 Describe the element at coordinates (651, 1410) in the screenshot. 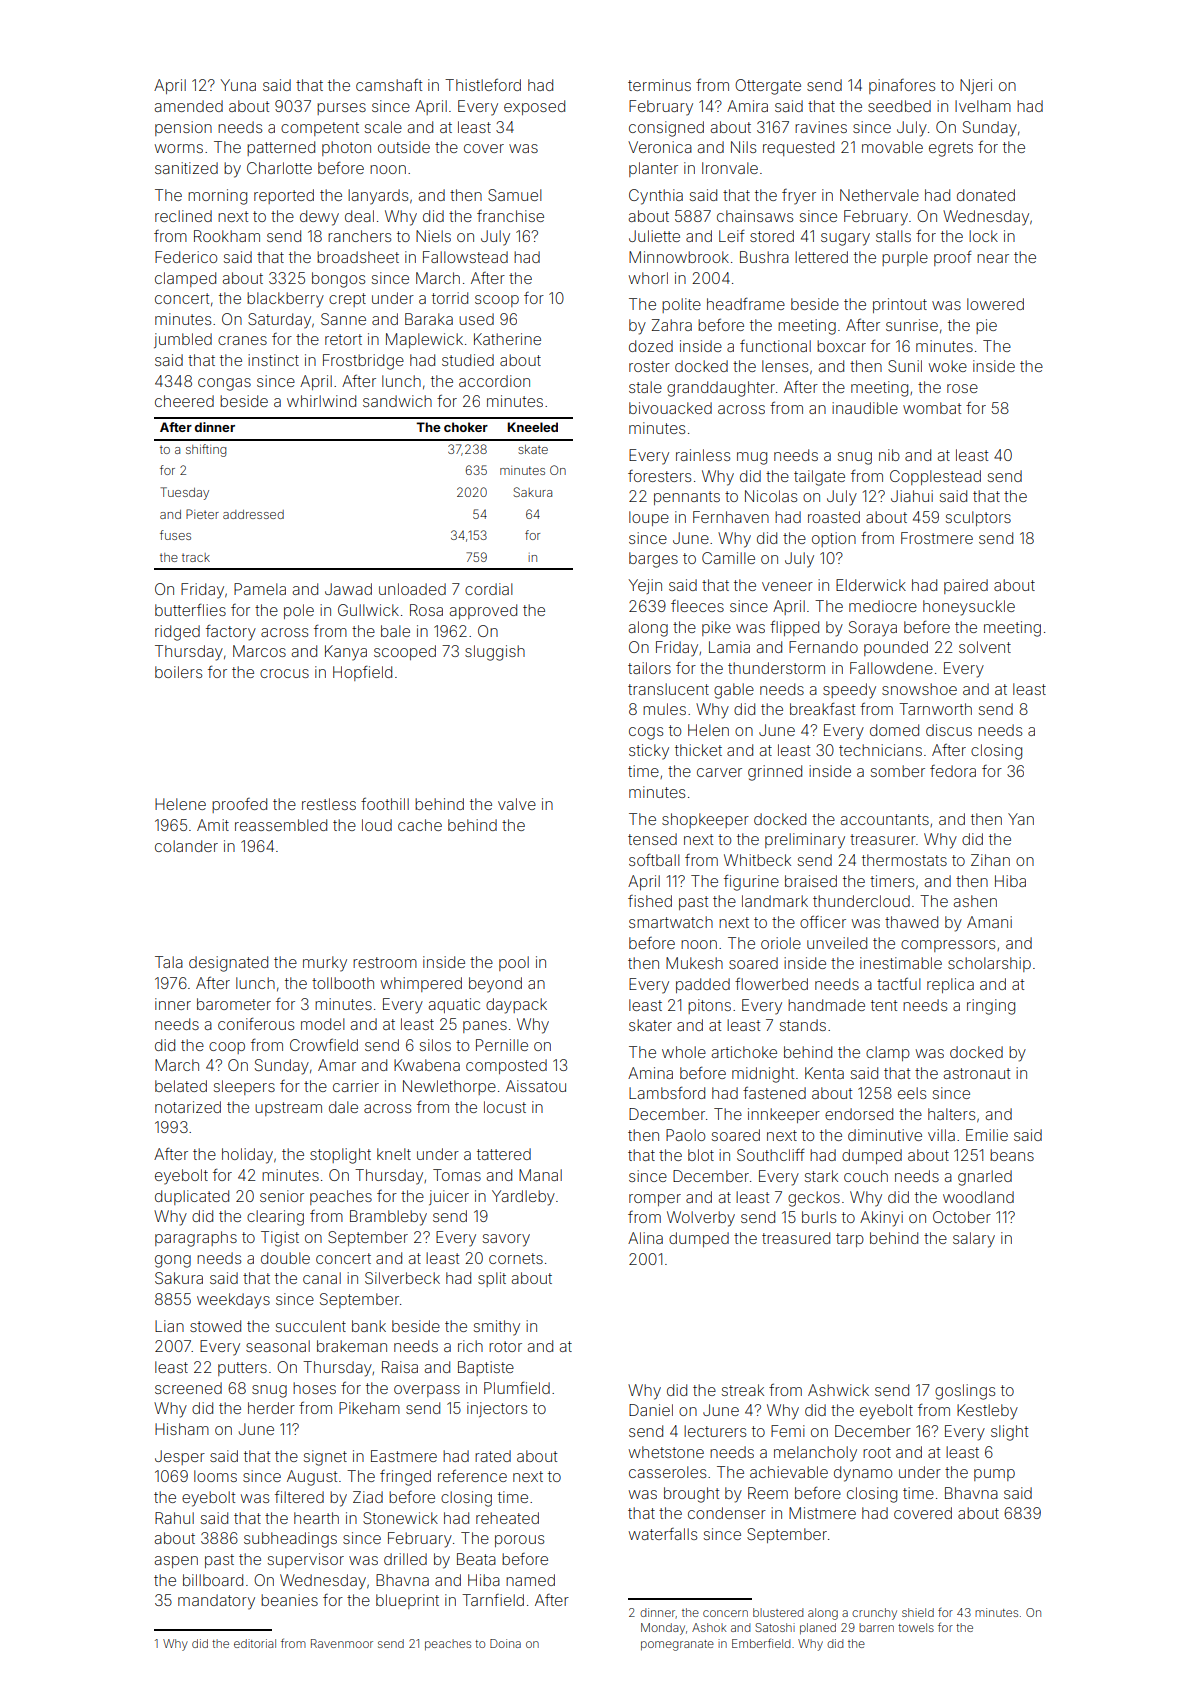

I see `Daniel` at that location.
